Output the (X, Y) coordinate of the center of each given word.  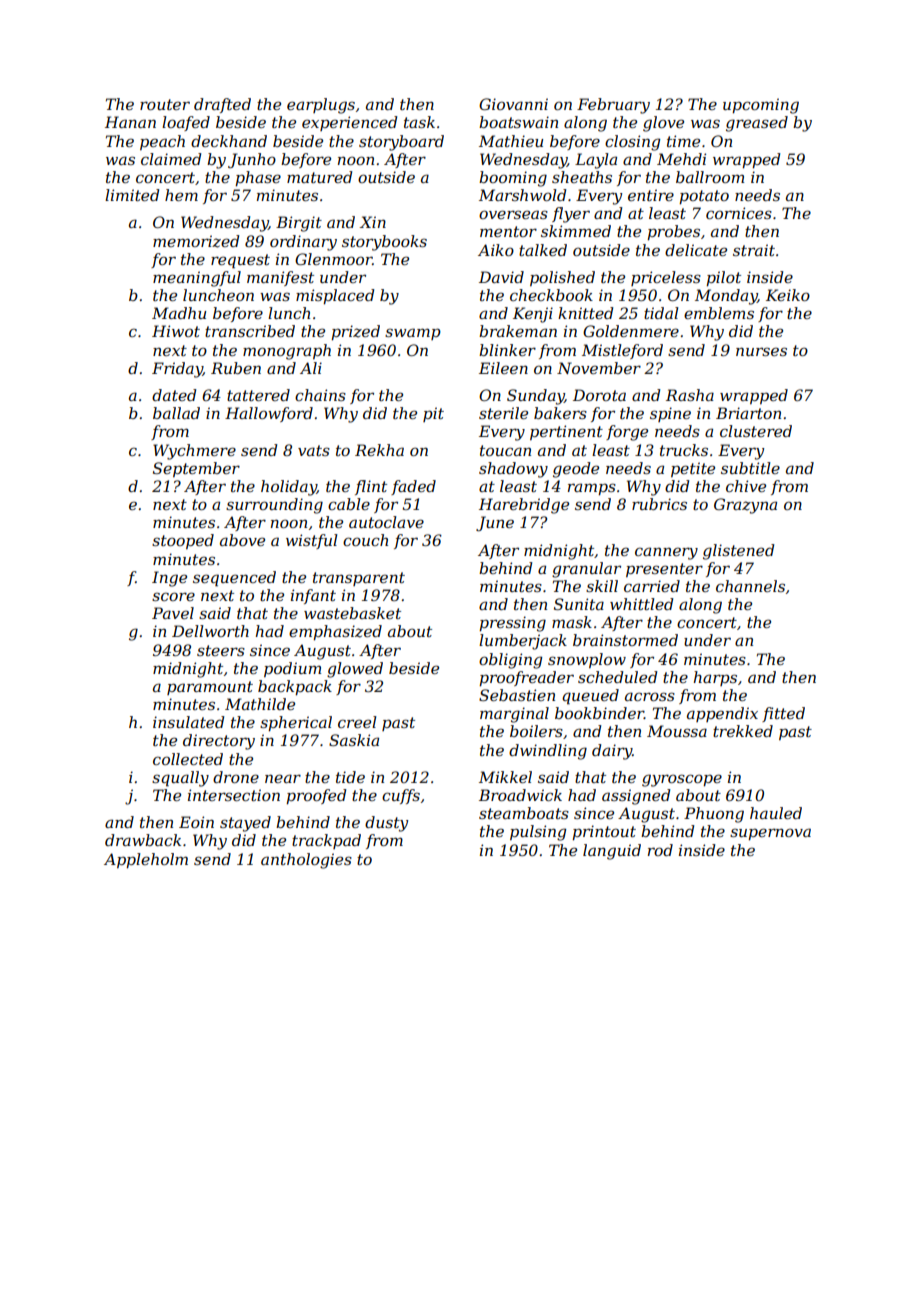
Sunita (579, 604)
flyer (571, 215)
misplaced (335, 296)
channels (750, 586)
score (173, 596)
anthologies (306, 861)
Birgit (299, 224)
